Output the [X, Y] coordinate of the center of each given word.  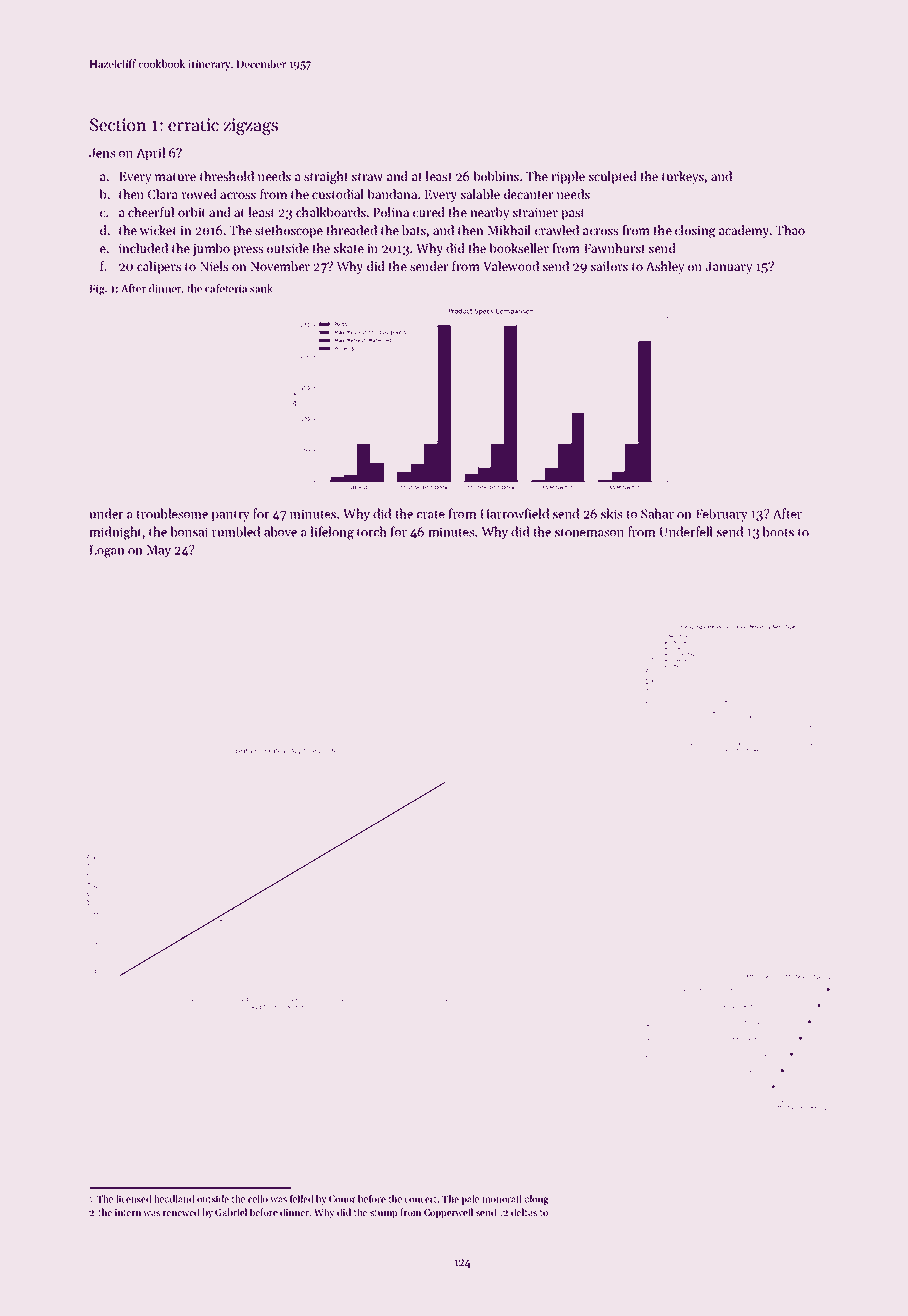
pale [470, 1200]
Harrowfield [514, 513]
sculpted [613, 177]
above [280, 531]
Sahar [657, 513]
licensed [133, 1199]
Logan [107, 551]
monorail [502, 1199]
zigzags [251, 126]
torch [372, 531]
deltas [524, 1212]
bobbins [496, 176]
